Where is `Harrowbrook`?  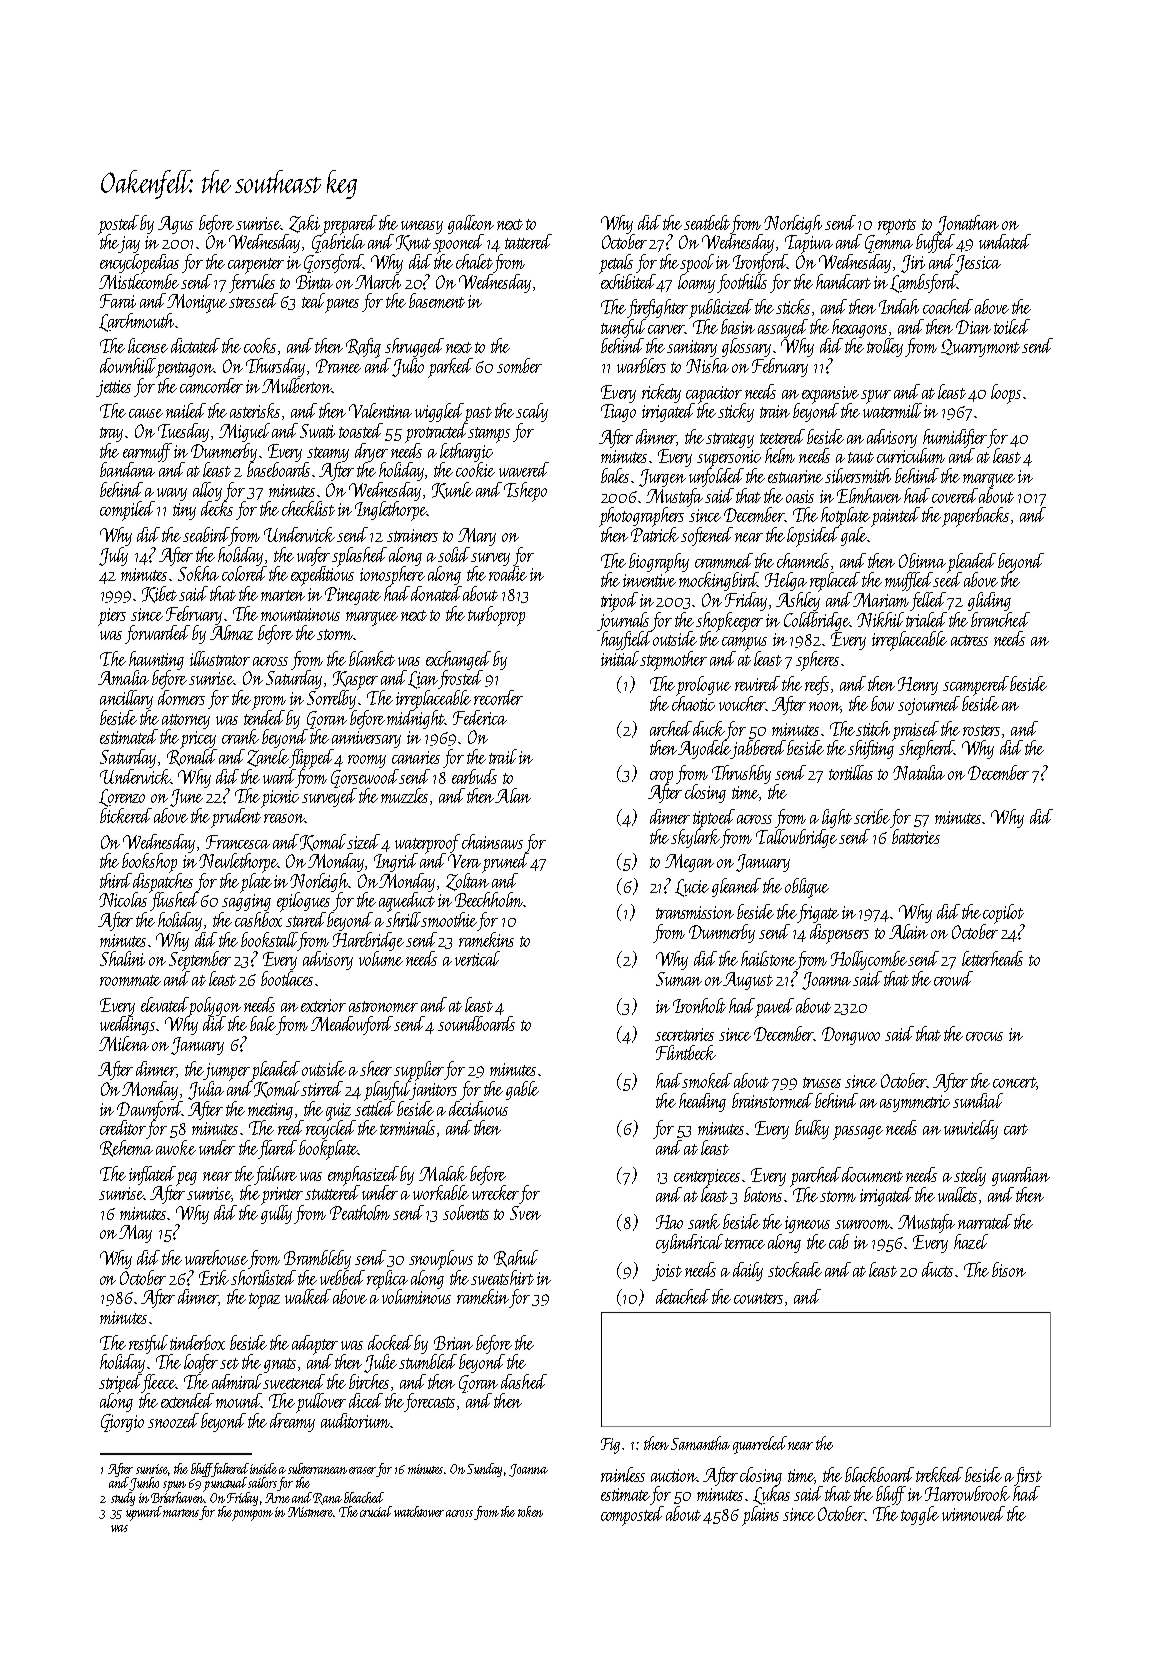
Harrowbrook is located at coordinates (967, 1493).
